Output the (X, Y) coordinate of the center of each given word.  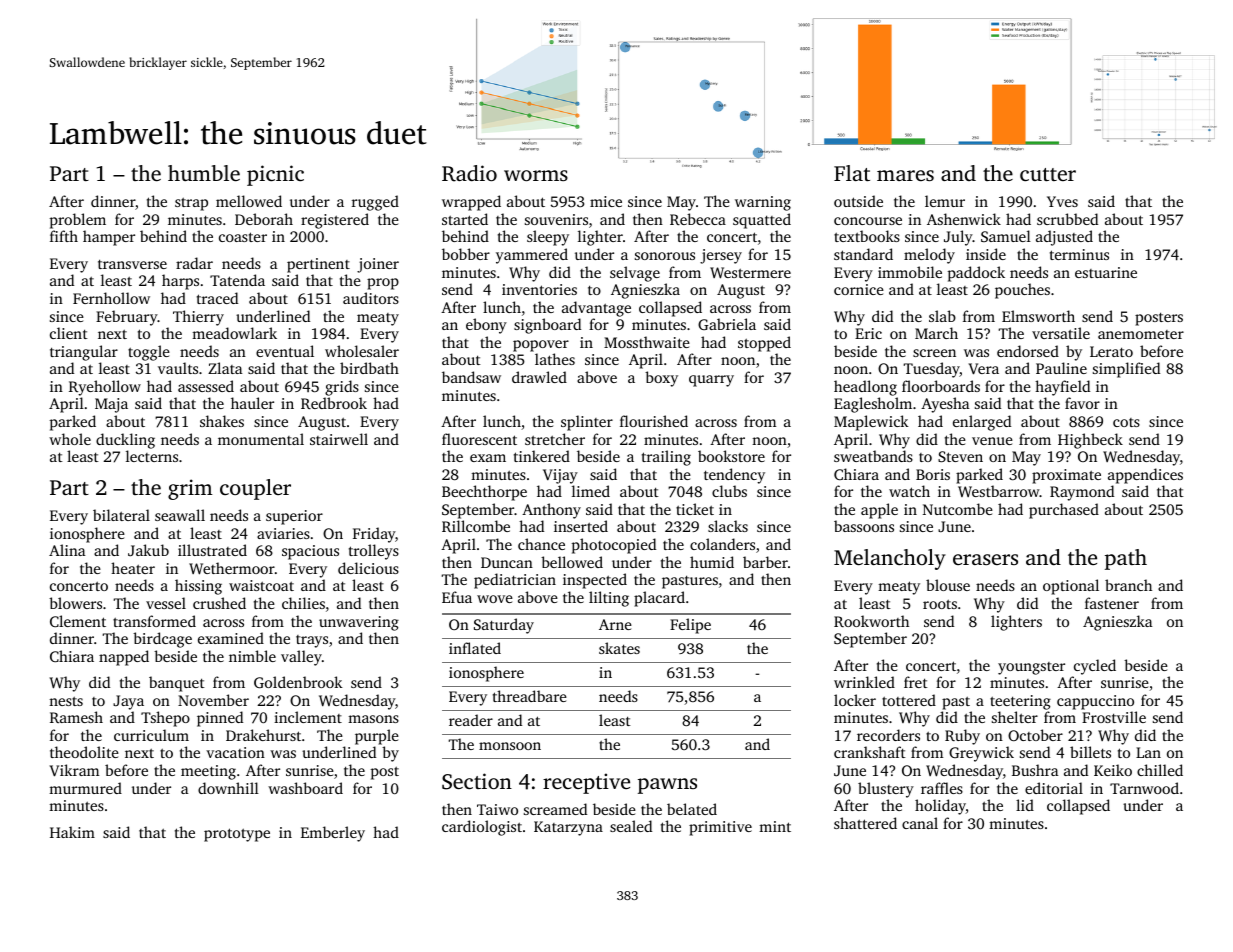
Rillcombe (476, 526)
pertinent (318, 265)
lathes (555, 359)
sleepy (548, 238)
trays (312, 641)
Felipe (690, 626)
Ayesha (945, 405)
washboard (305, 788)
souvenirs (556, 219)
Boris (933, 474)
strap (191, 204)
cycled (1095, 667)
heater (133, 568)
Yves (1062, 201)
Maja (111, 405)
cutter (1048, 174)
